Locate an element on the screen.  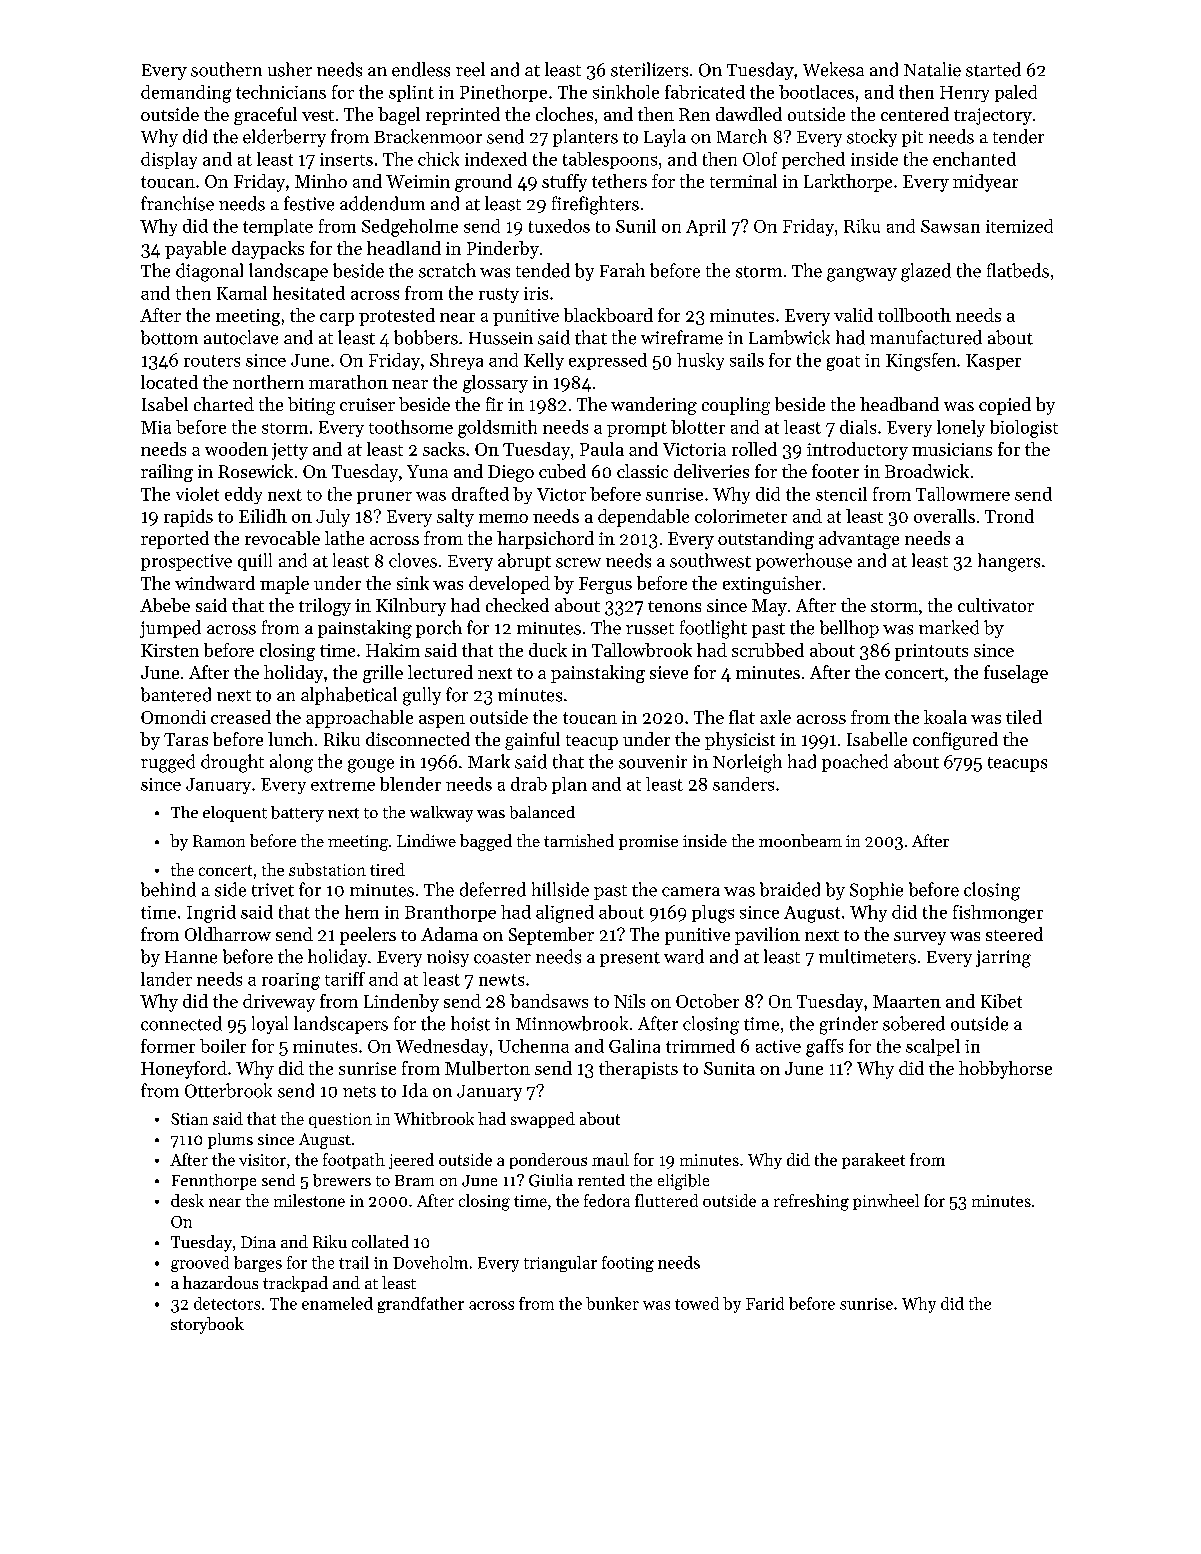
poached is located at coordinates (855, 763).
